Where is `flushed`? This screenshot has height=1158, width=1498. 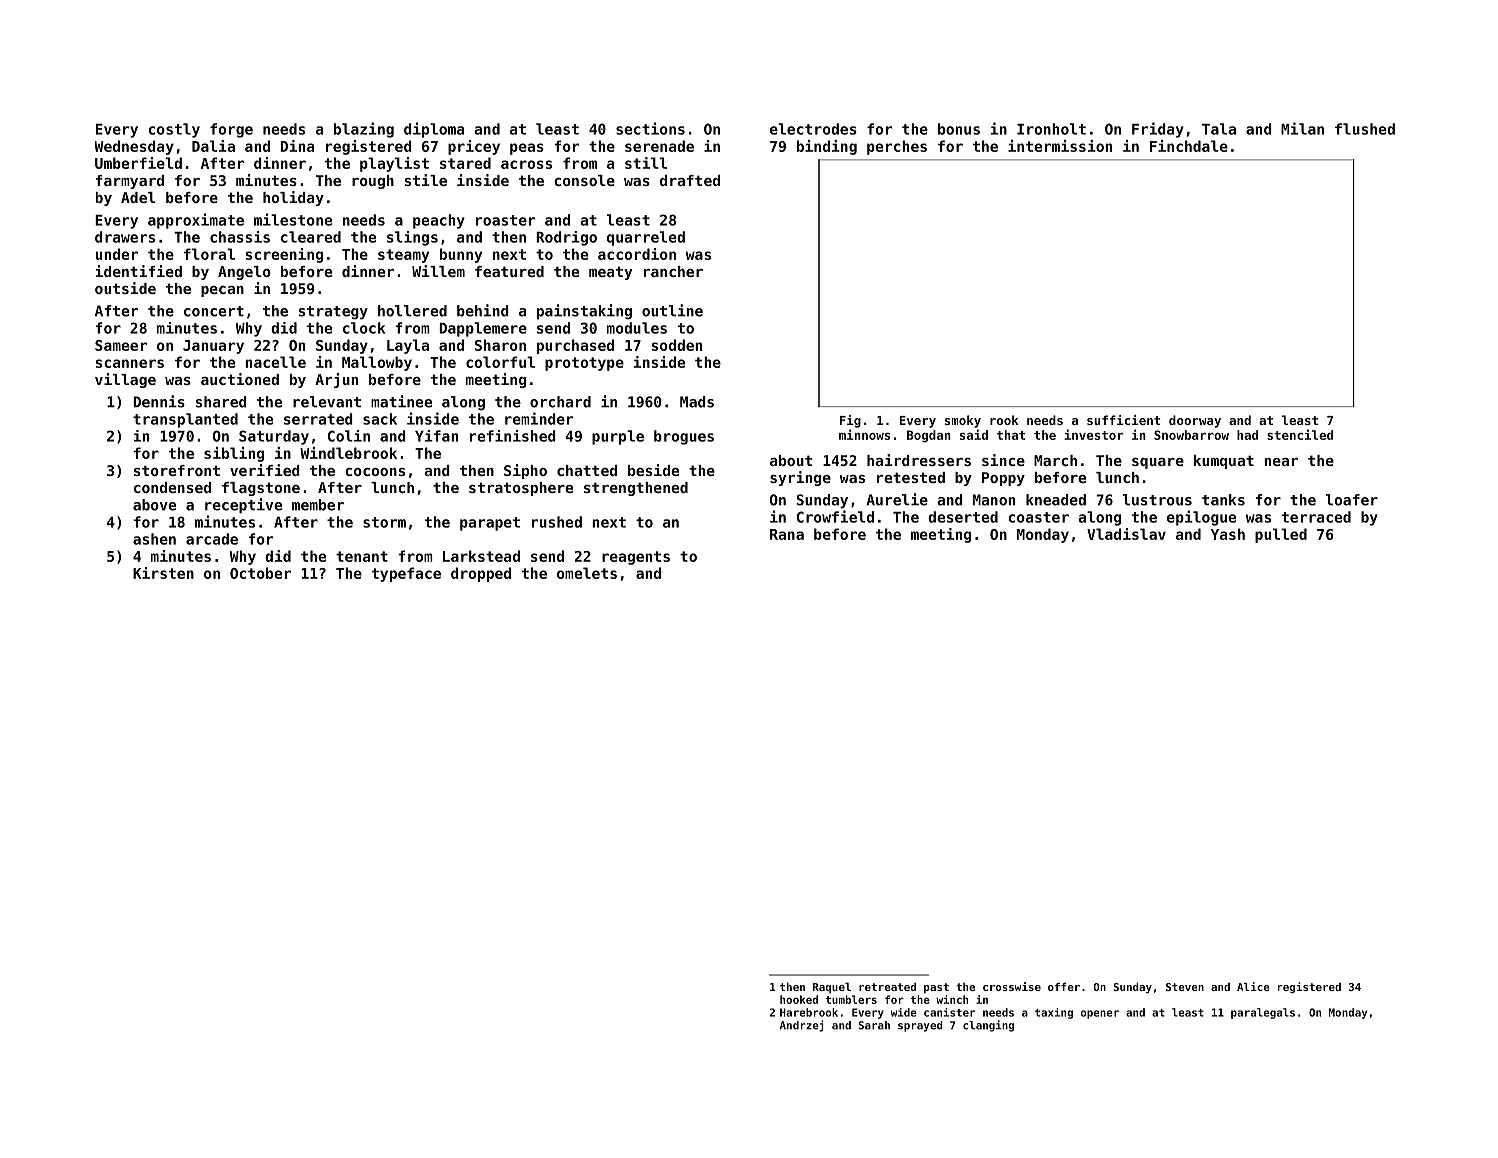
flushed is located at coordinates (1365, 129).
